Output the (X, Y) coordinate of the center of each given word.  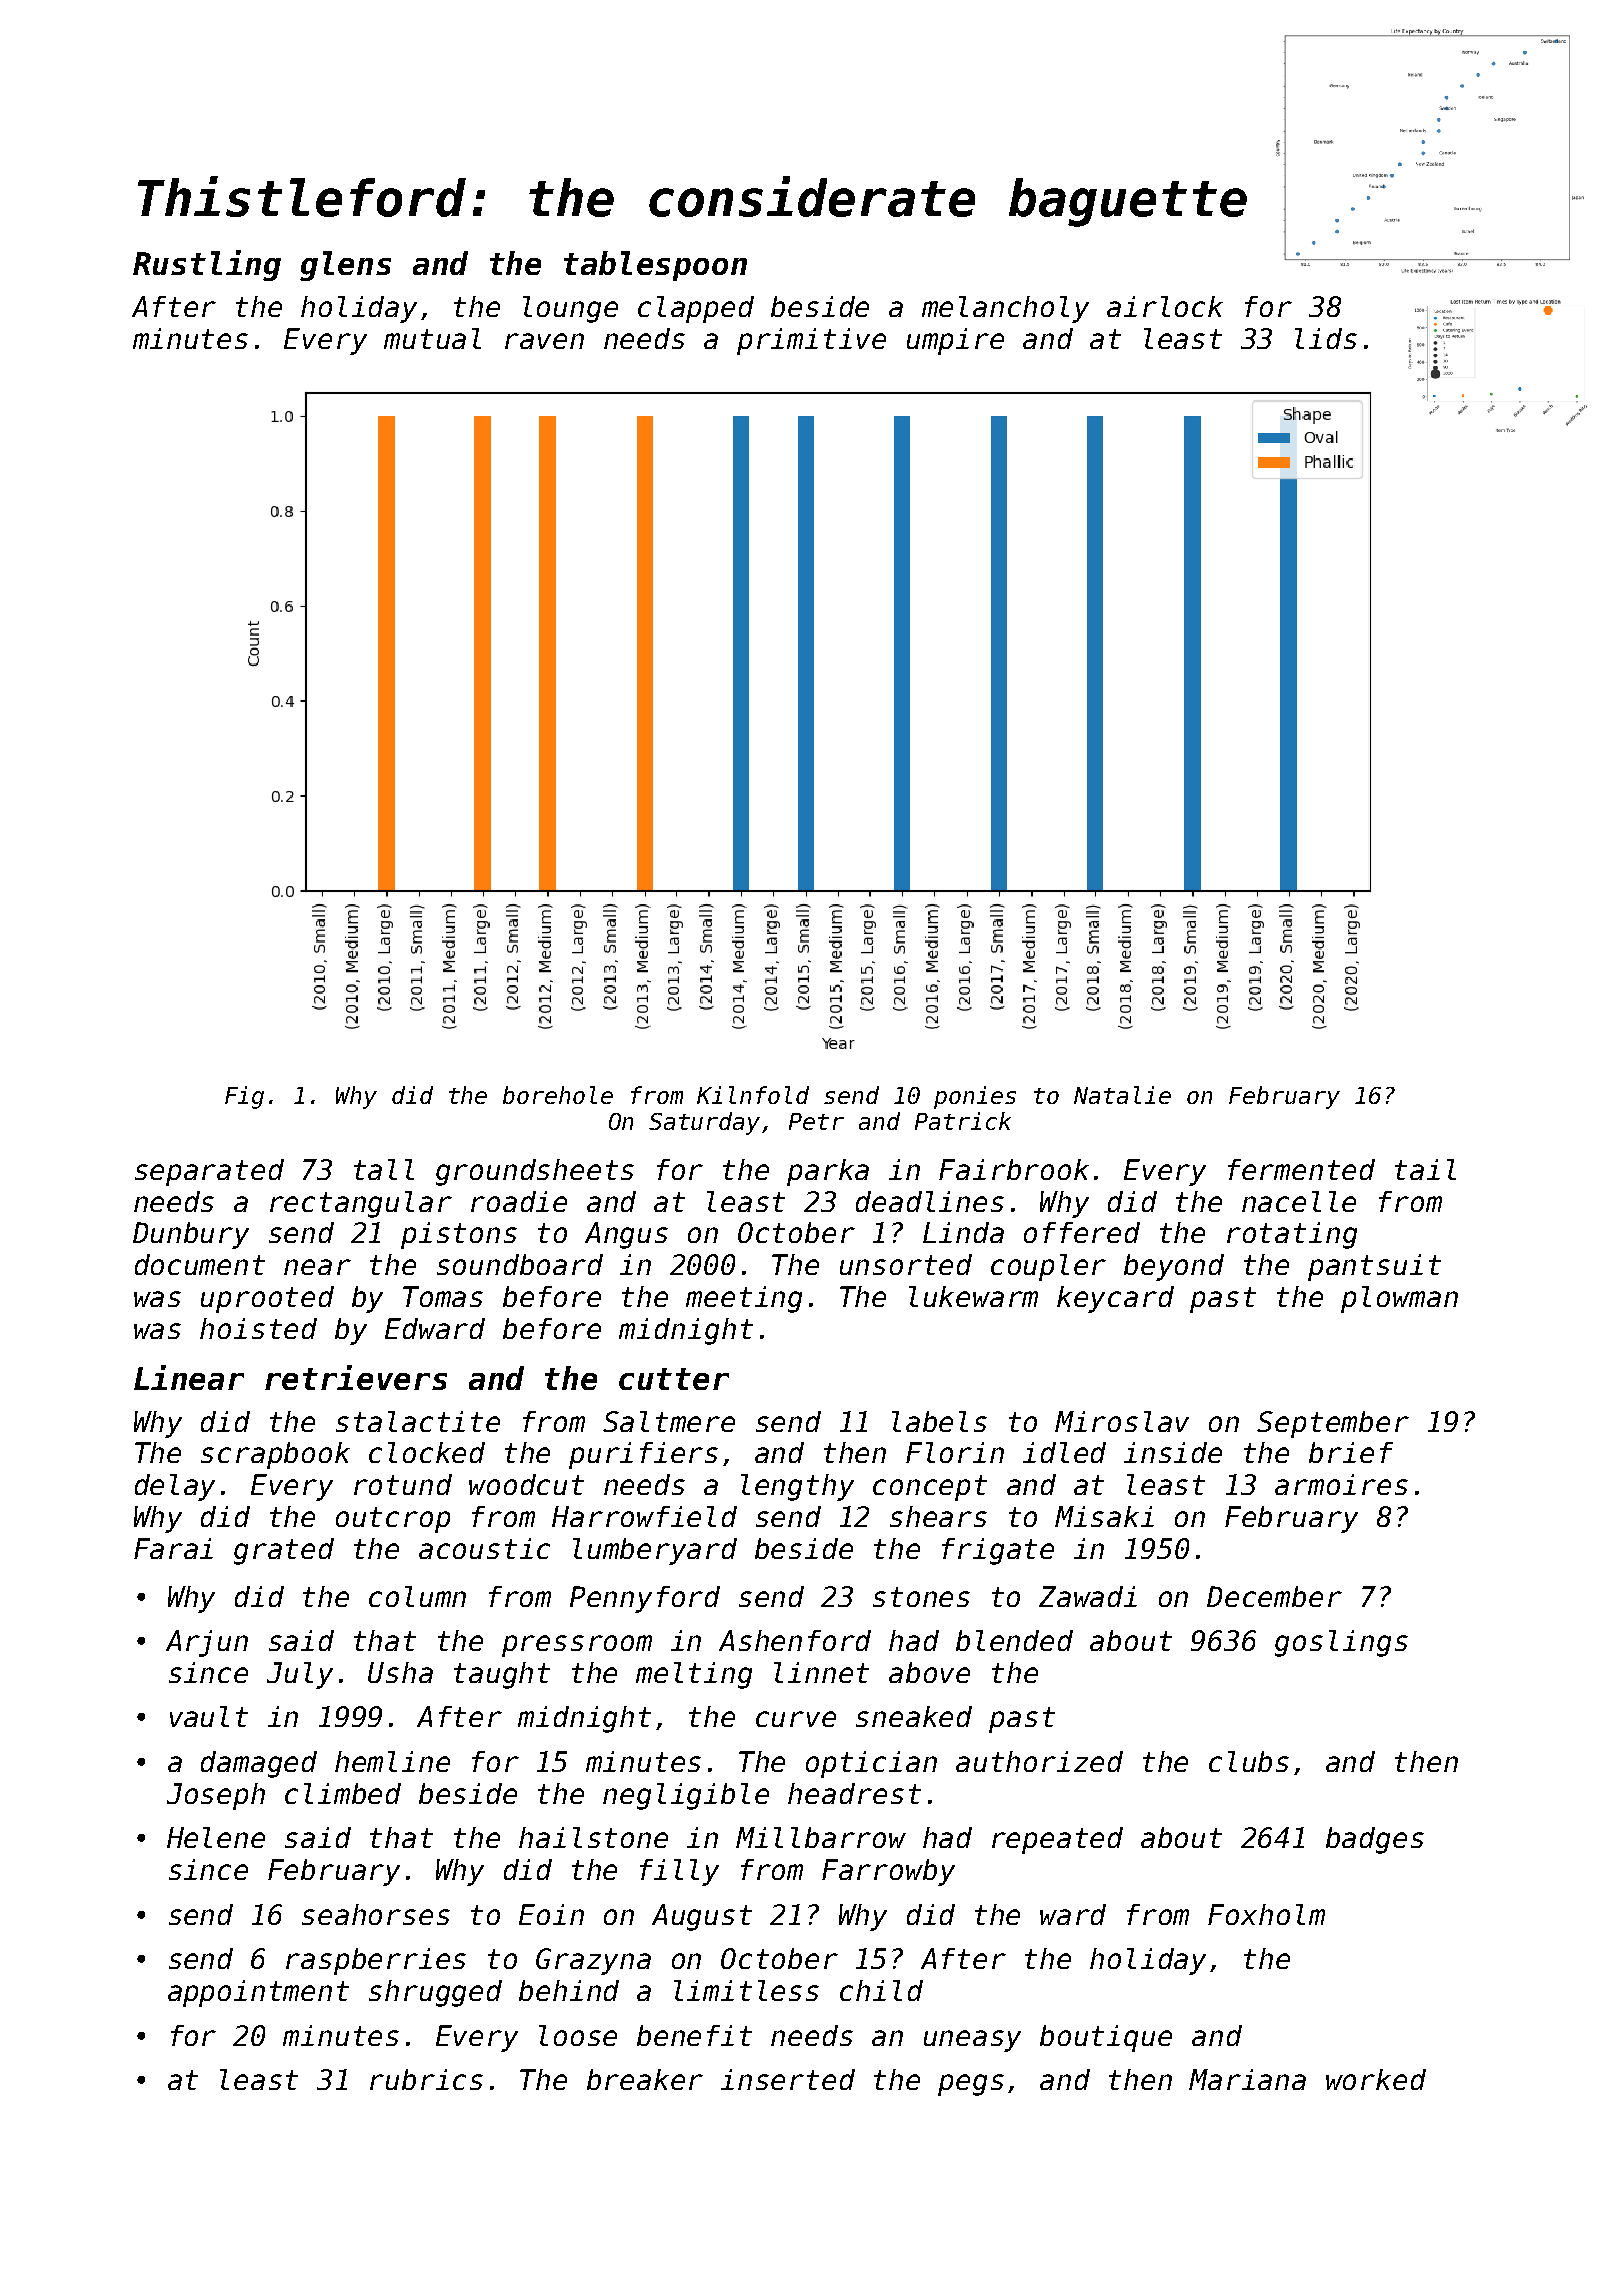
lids (1326, 338)
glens (345, 266)
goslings (1341, 1643)
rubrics (426, 2079)
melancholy (1005, 309)
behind (569, 1990)
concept (930, 1488)
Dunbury (191, 1235)
